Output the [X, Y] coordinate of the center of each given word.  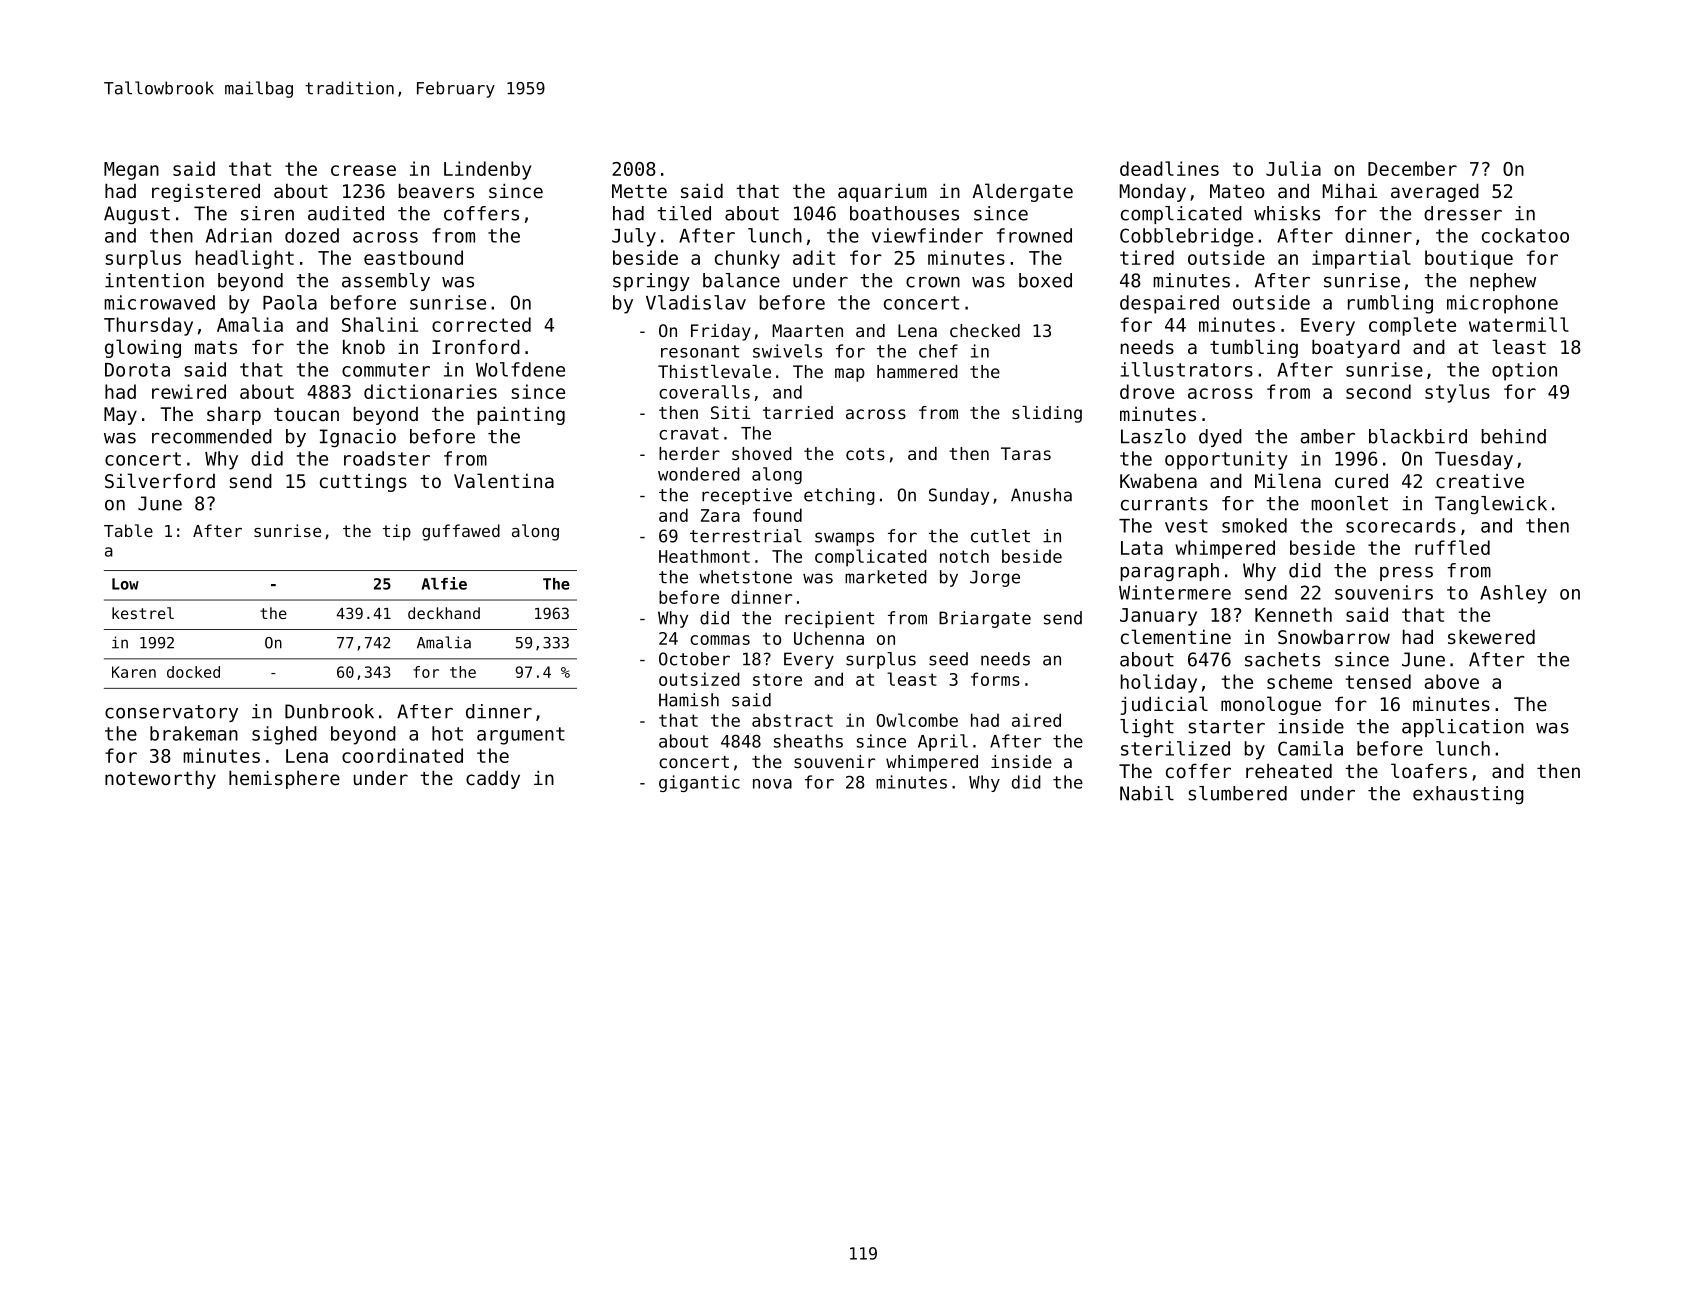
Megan [131, 171]
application [1463, 728]
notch [964, 556]
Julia [1293, 168]
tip [397, 532]
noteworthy [160, 779]
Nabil [1147, 793]
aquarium [882, 193]
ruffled [1452, 547]
